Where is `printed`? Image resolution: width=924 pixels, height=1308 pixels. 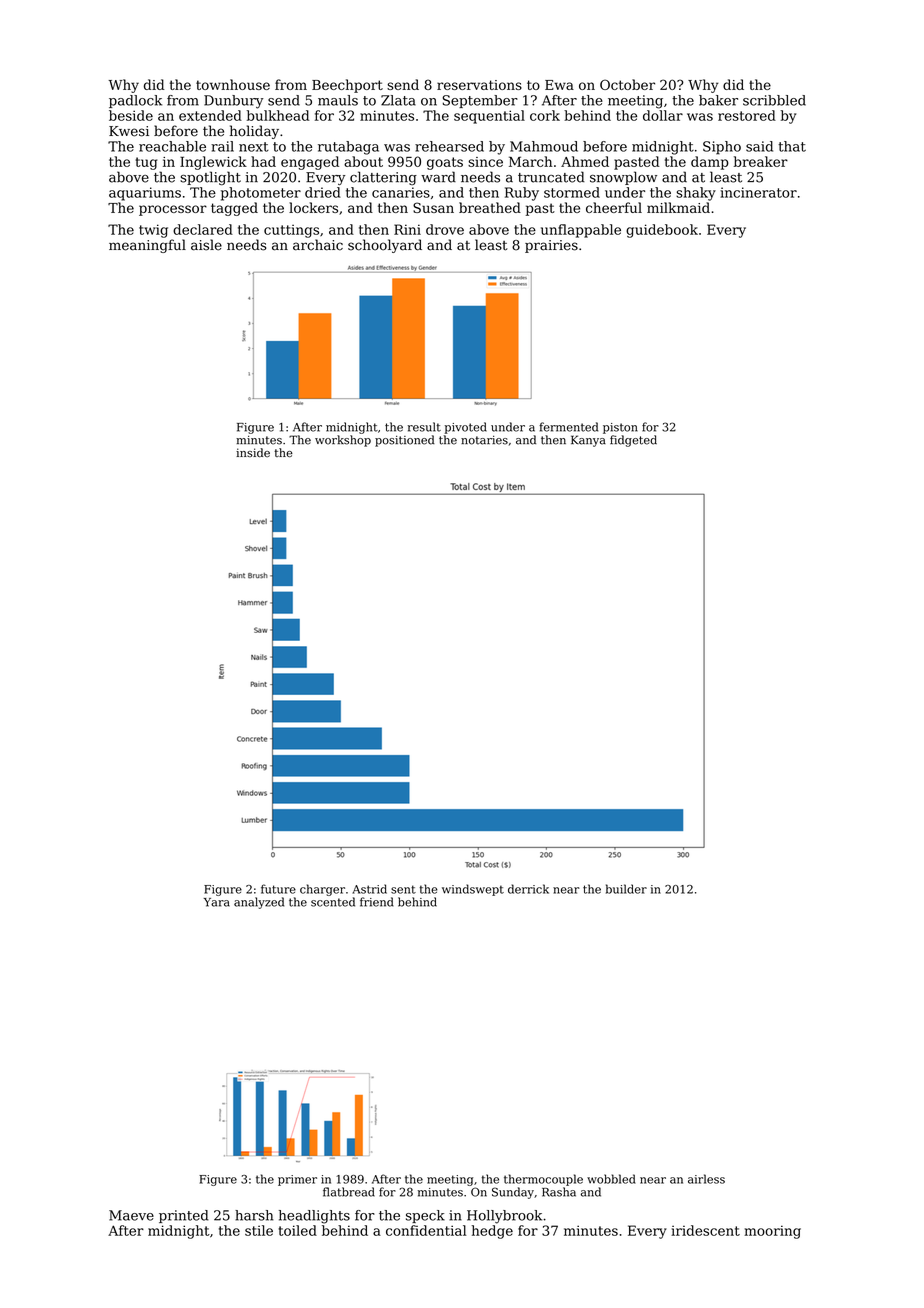
printed is located at coordinates (184, 1216).
